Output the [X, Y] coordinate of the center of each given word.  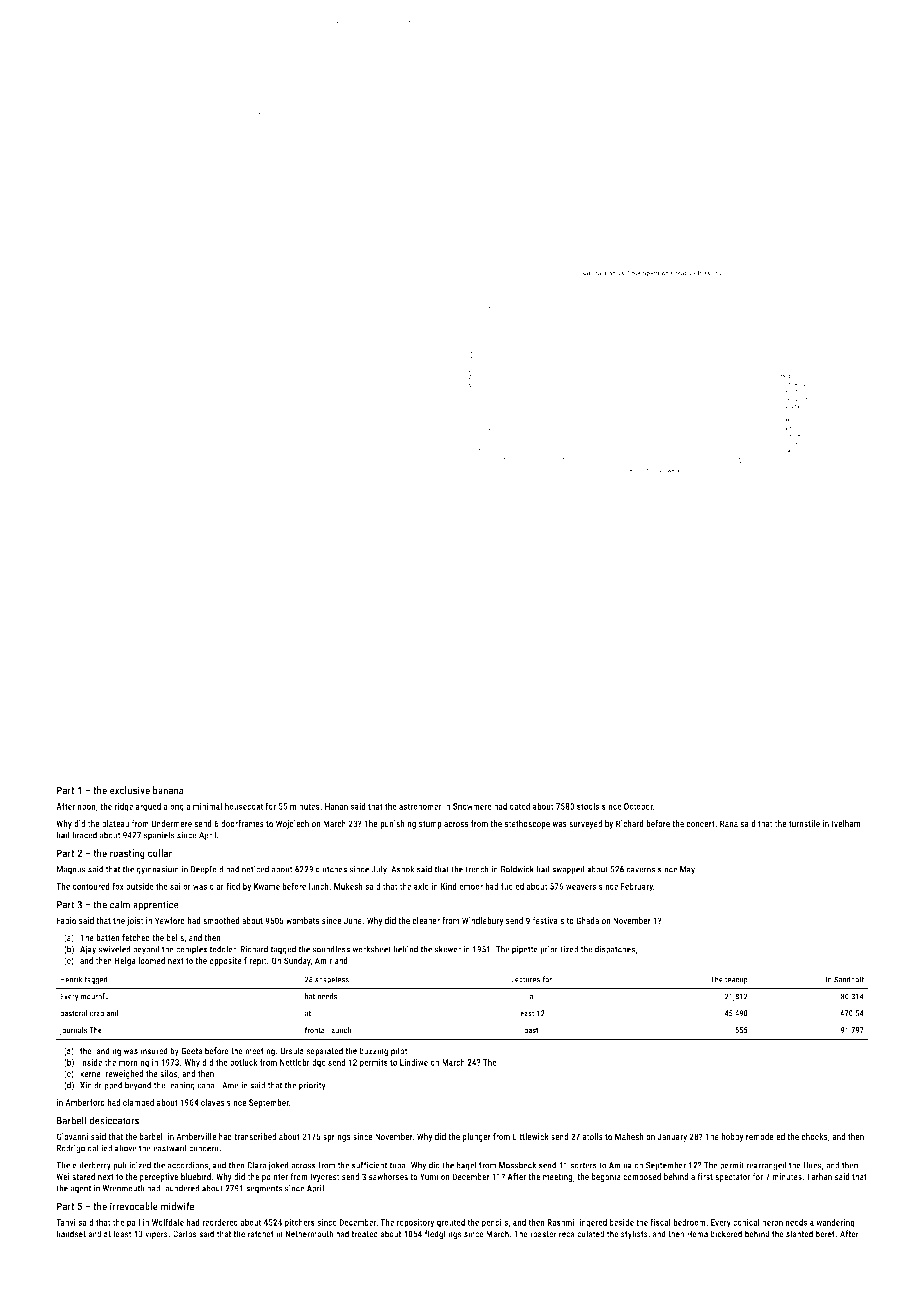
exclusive [130, 790]
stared [83, 1176]
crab [97, 1013]
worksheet [371, 949]
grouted [451, 1223]
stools [588, 806]
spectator [732, 1178]
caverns [640, 870]
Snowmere [472, 806]
